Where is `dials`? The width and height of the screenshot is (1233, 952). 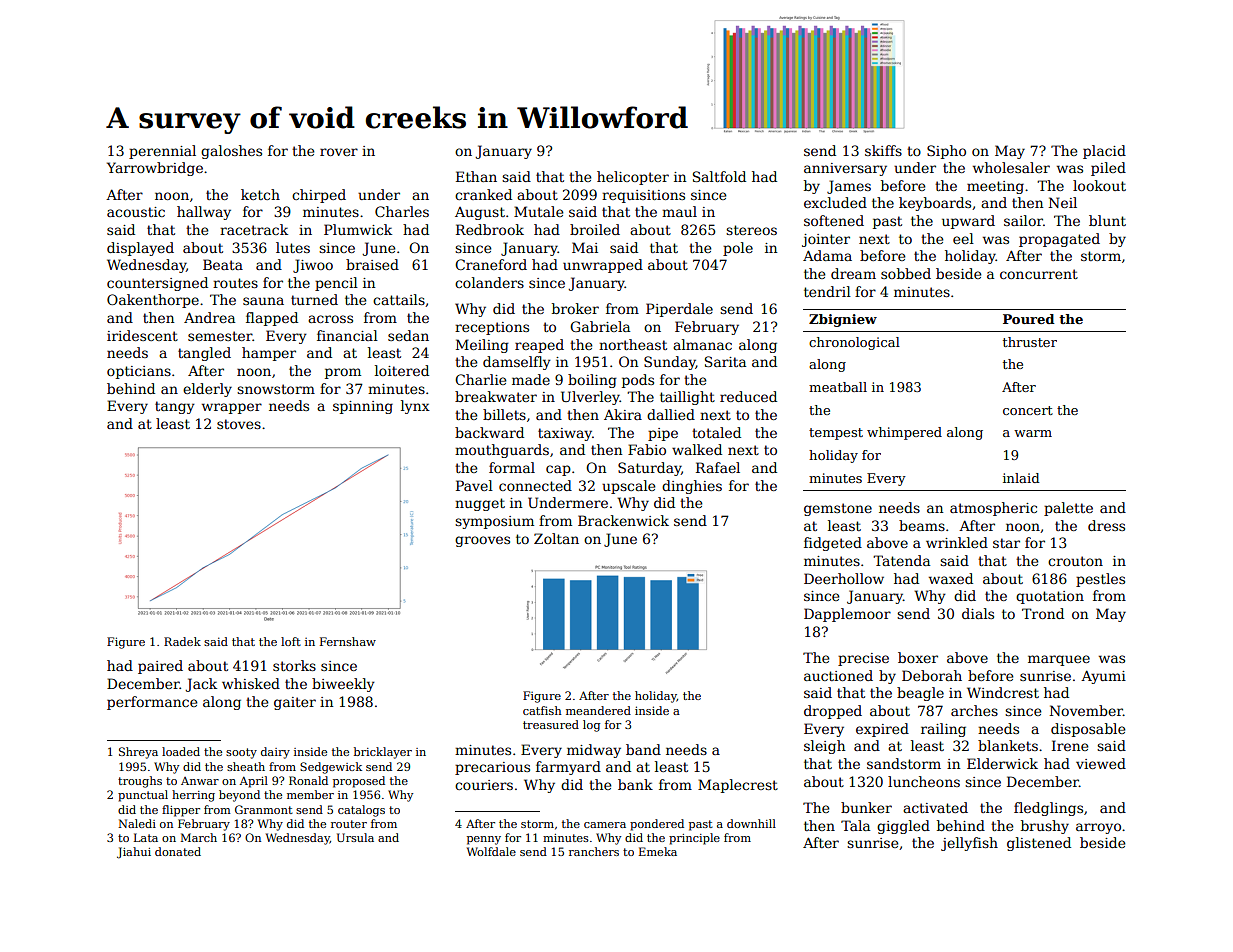 dials is located at coordinates (978, 613).
